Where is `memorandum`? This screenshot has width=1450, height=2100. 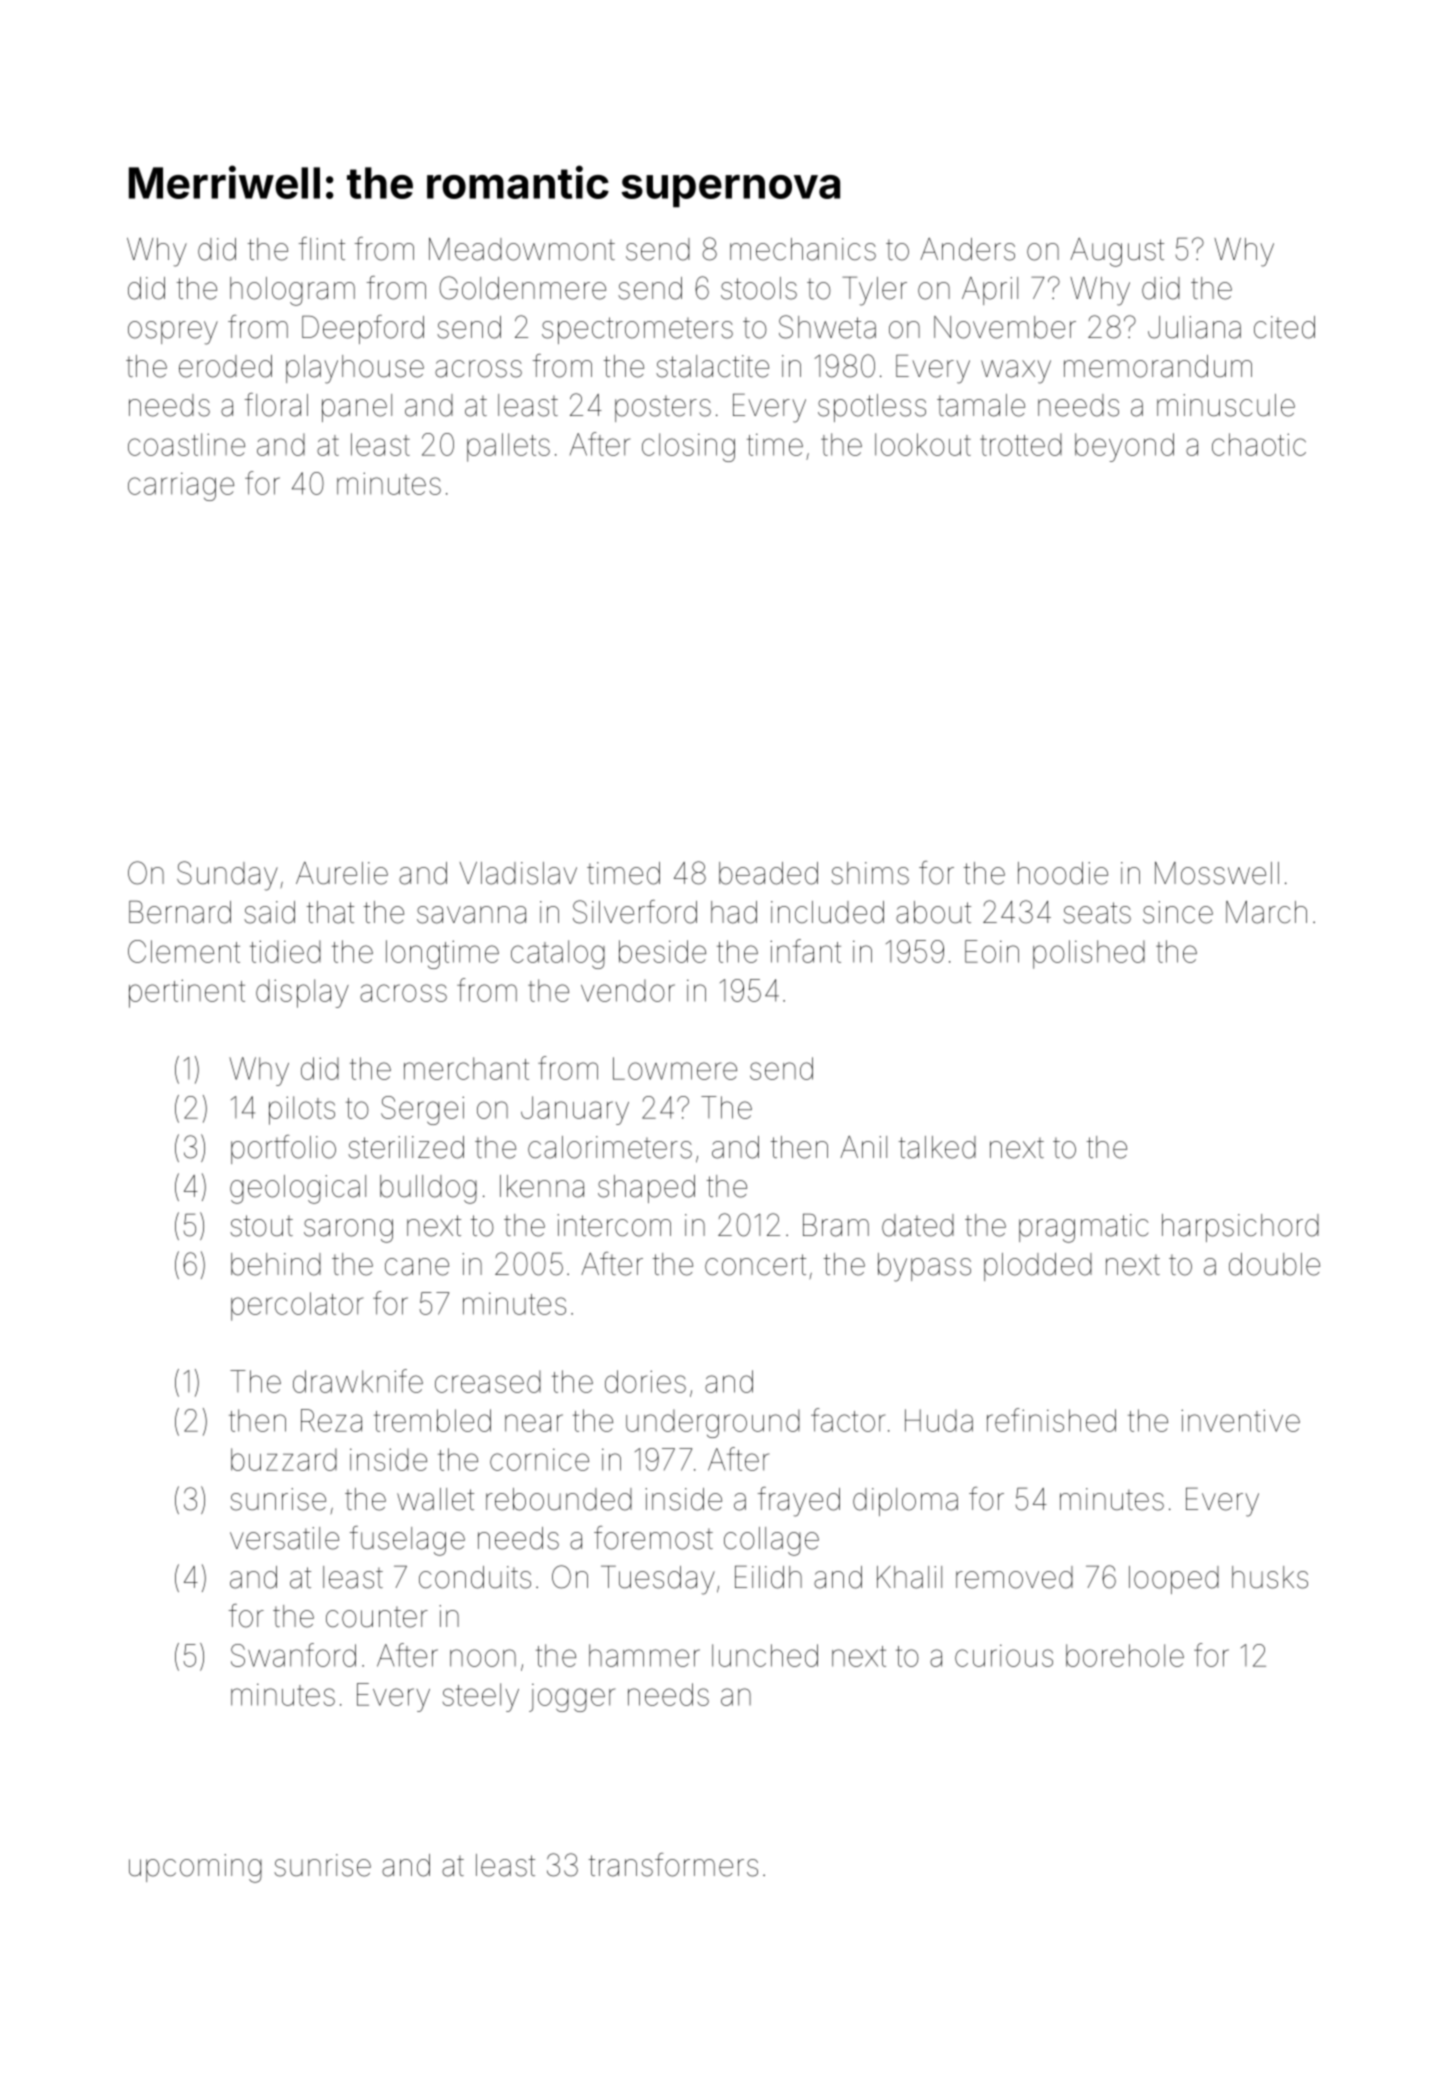 memorandum is located at coordinates (1158, 366).
